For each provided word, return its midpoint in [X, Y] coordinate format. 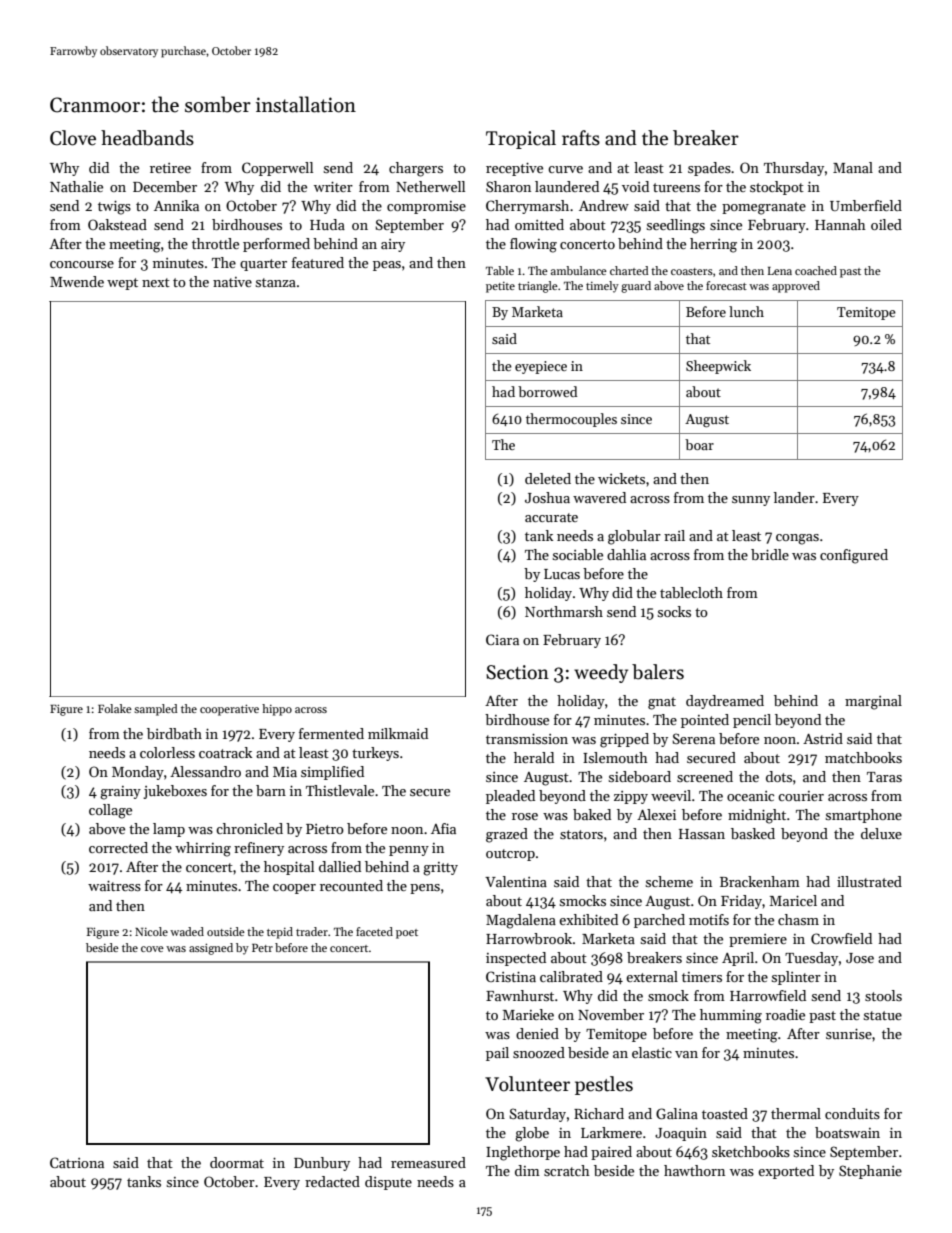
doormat [237, 1162]
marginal [873, 702]
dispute [388, 1183]
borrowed [547, 391]
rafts [581, 138]
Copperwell [277, 169]
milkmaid [398, 733]
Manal [853, 167]
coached [816, 270]
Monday [138, 773]
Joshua [547, 497]
